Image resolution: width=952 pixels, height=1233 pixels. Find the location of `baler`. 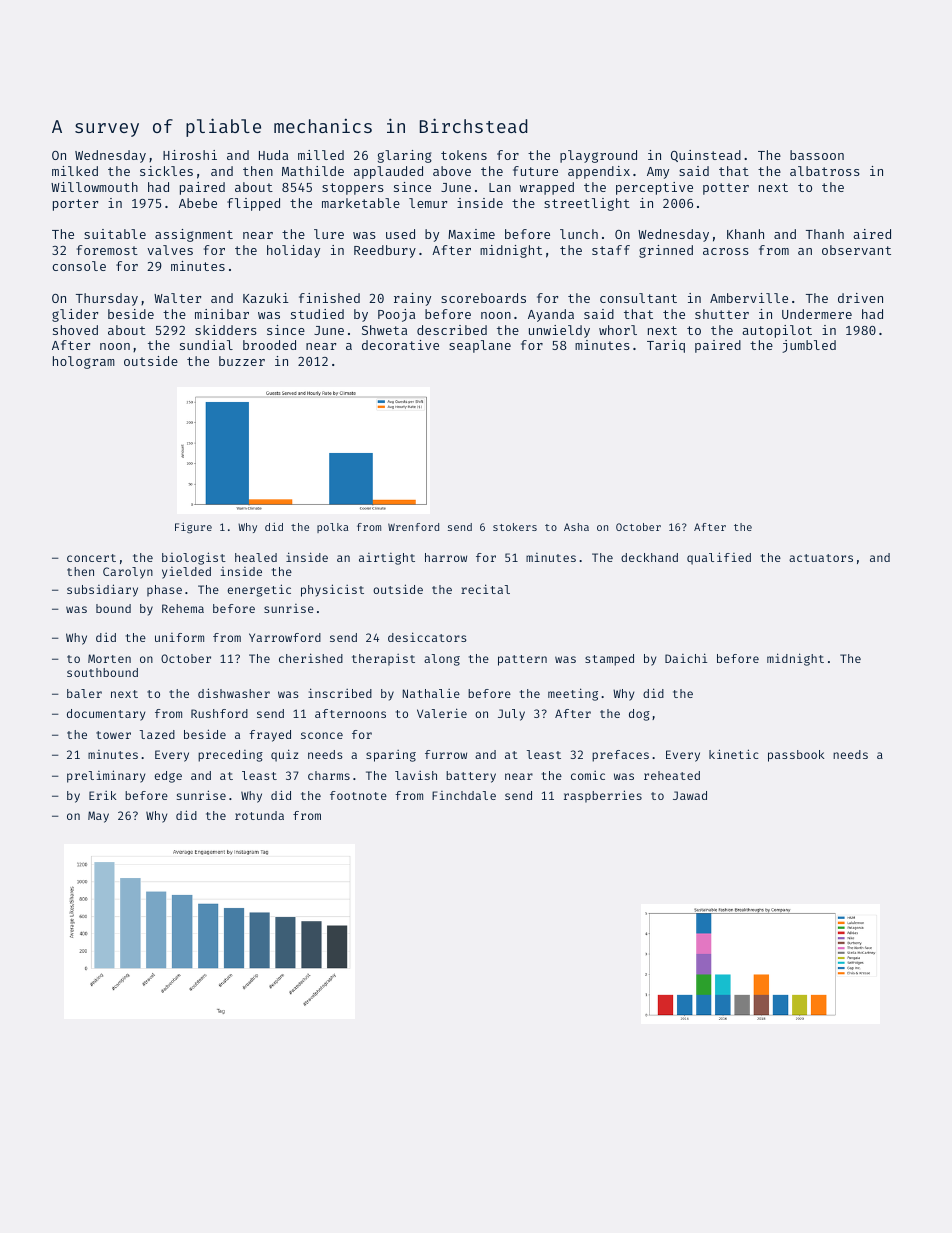

baler is located at coordinates (84, 693).
